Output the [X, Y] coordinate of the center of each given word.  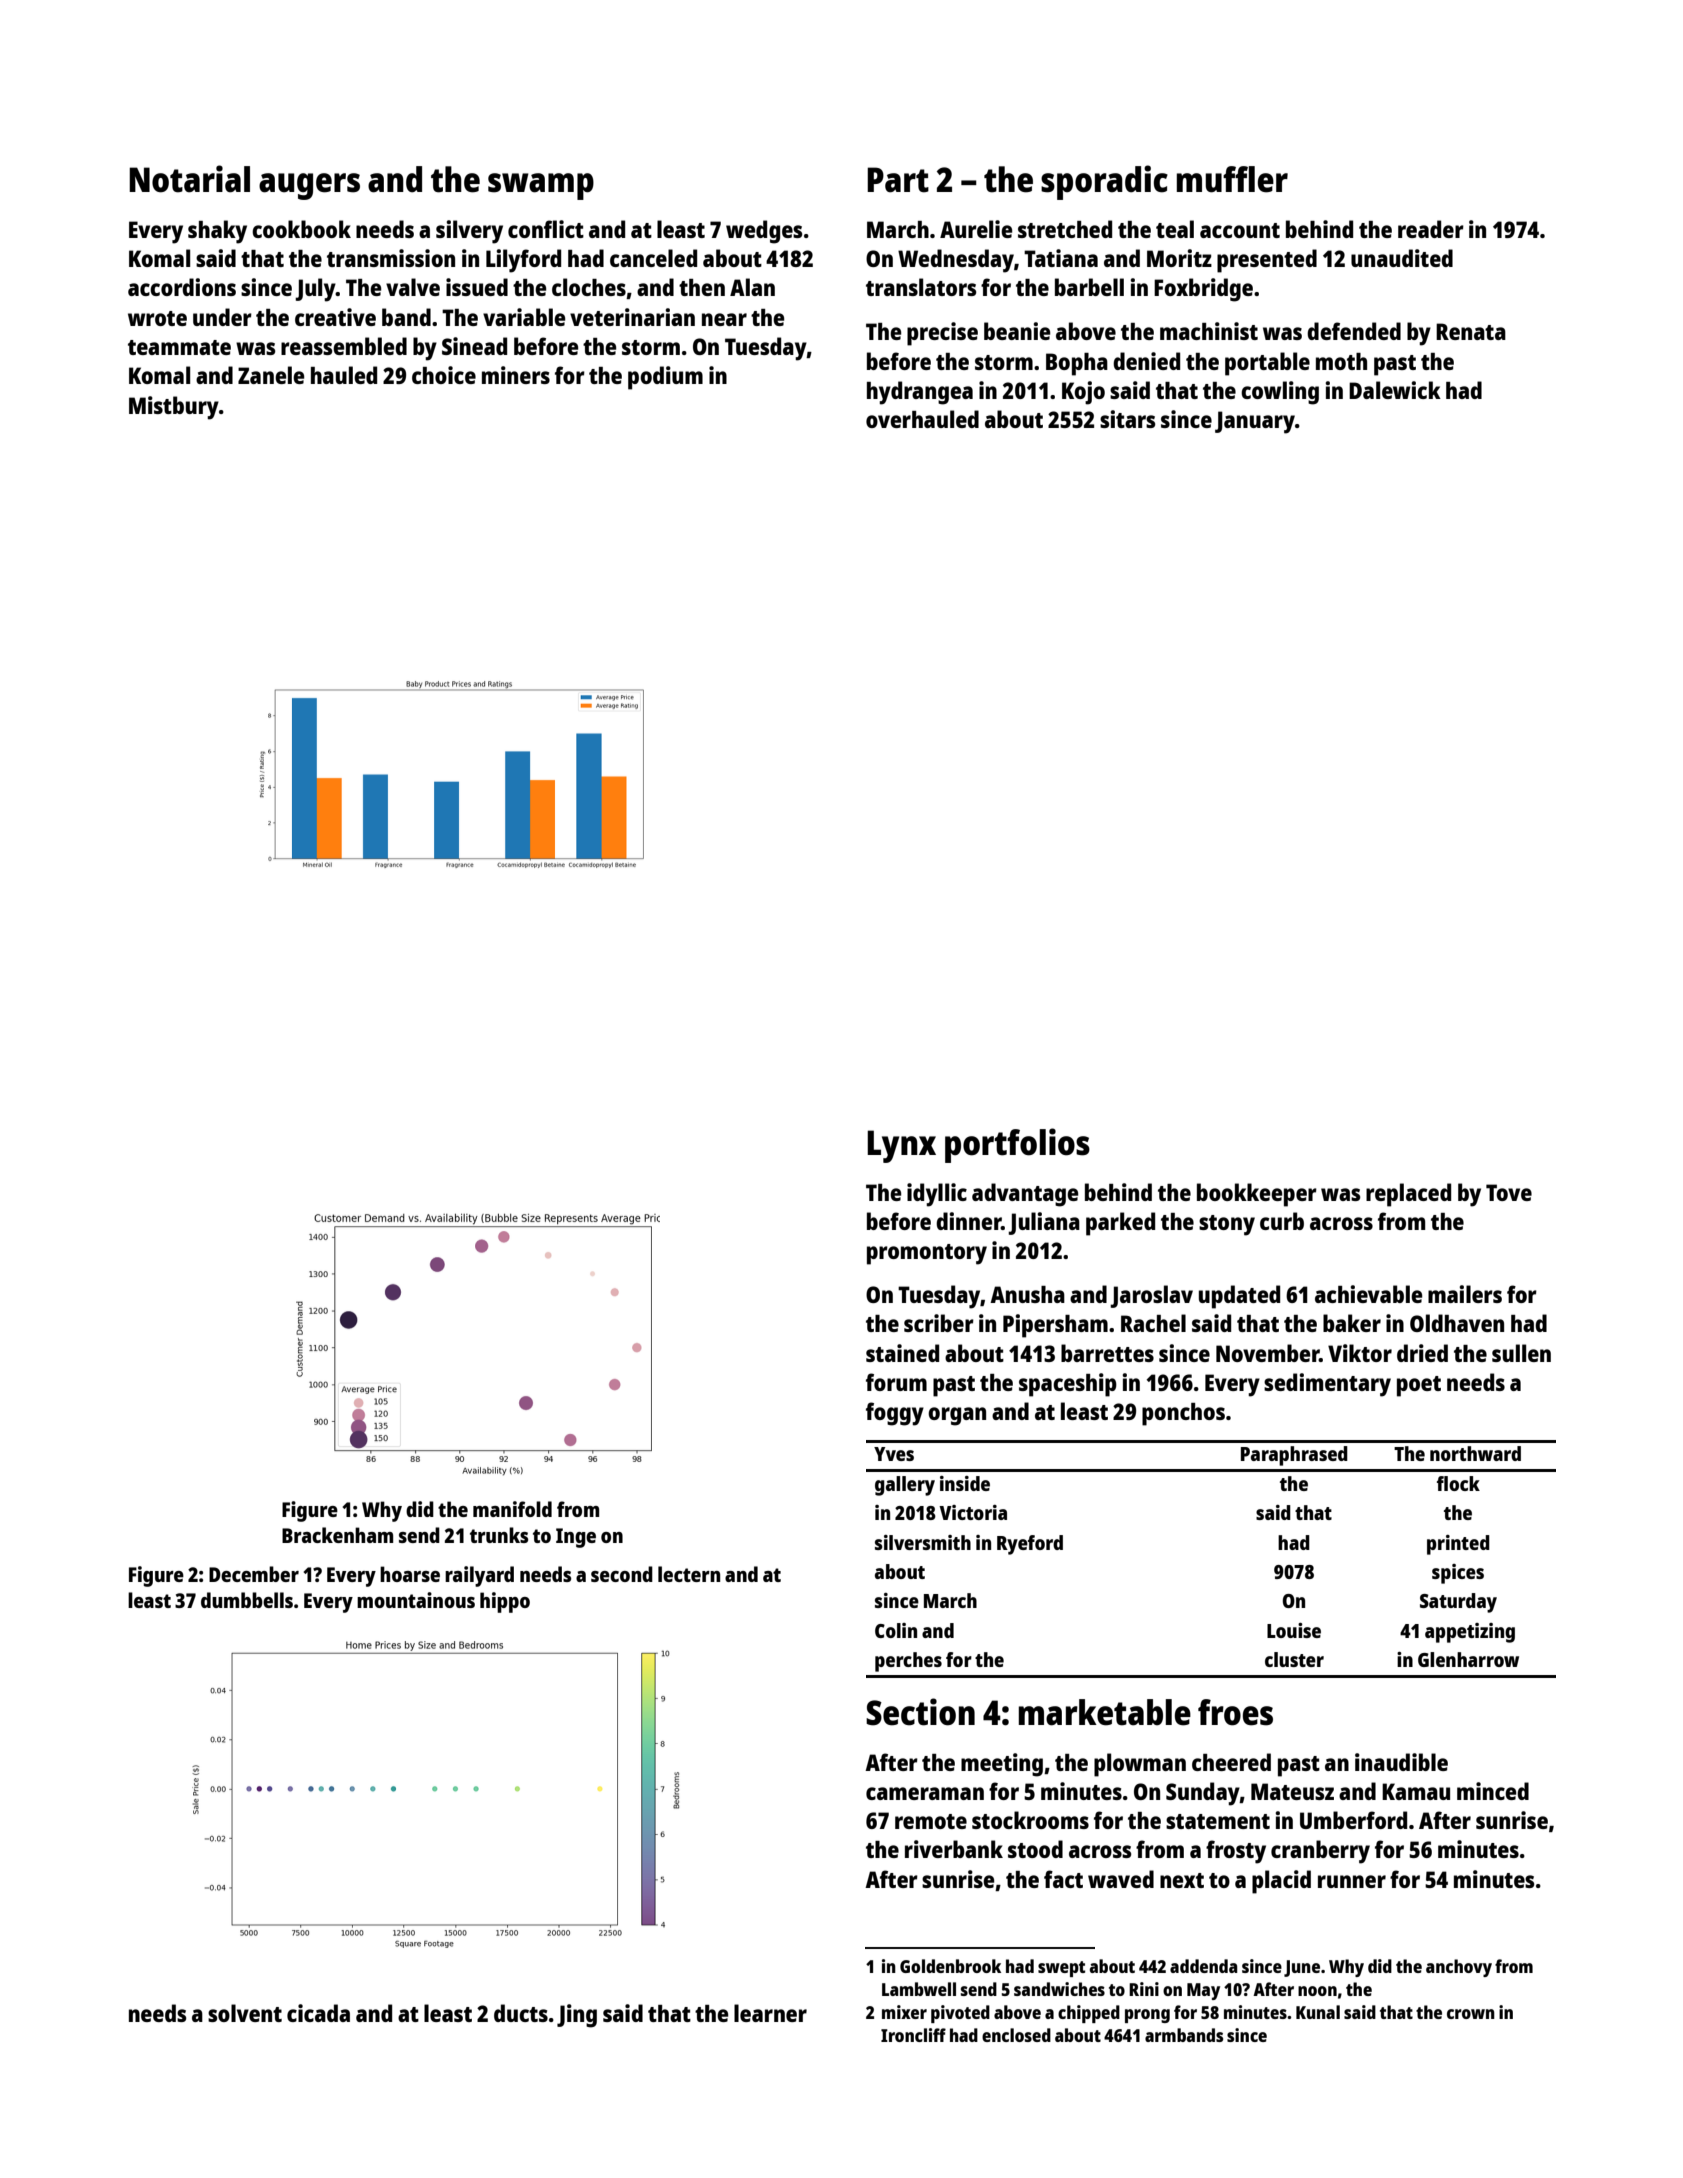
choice [444, 375]
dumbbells [247, 1600]
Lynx [901, 1146]
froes [1235, 1712]
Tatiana [1061, 258]
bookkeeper [1257, 1195]
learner [770, 2013]
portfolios [1017, 1145]
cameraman [925, 1793]
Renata [1471, 331]
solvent [245, 2013]
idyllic [937, 1195]
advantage [1025, 1195]
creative [335, 317]
